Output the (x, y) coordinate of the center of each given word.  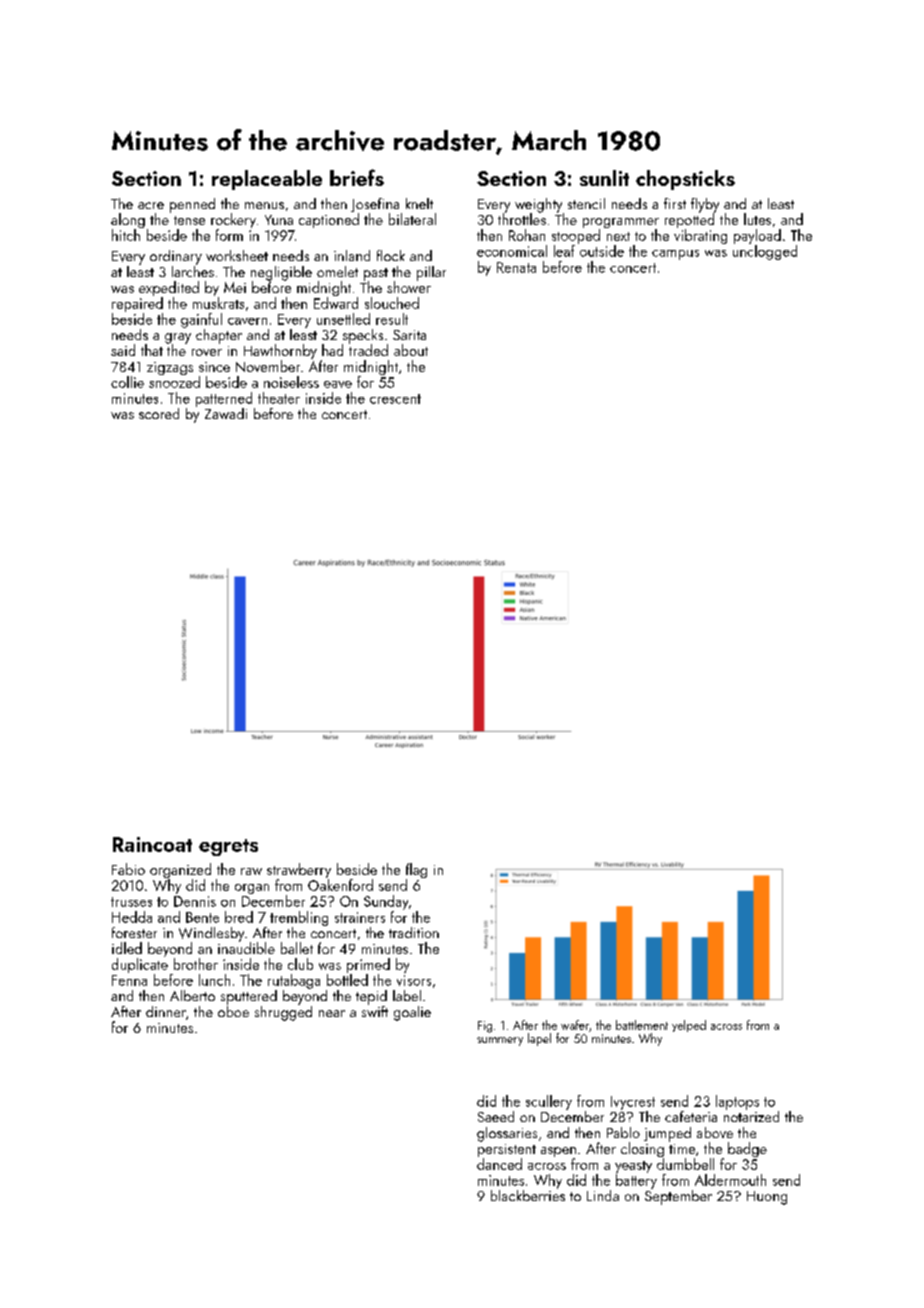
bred (239, 917)
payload (757, 236)
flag (416, 870)
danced (499, 1164)
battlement (642, 1025)
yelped (689, 1026)
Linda (603, 1195)
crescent (395, 399)
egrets (228, 847)
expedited (169, 288)
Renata (516, 267)
